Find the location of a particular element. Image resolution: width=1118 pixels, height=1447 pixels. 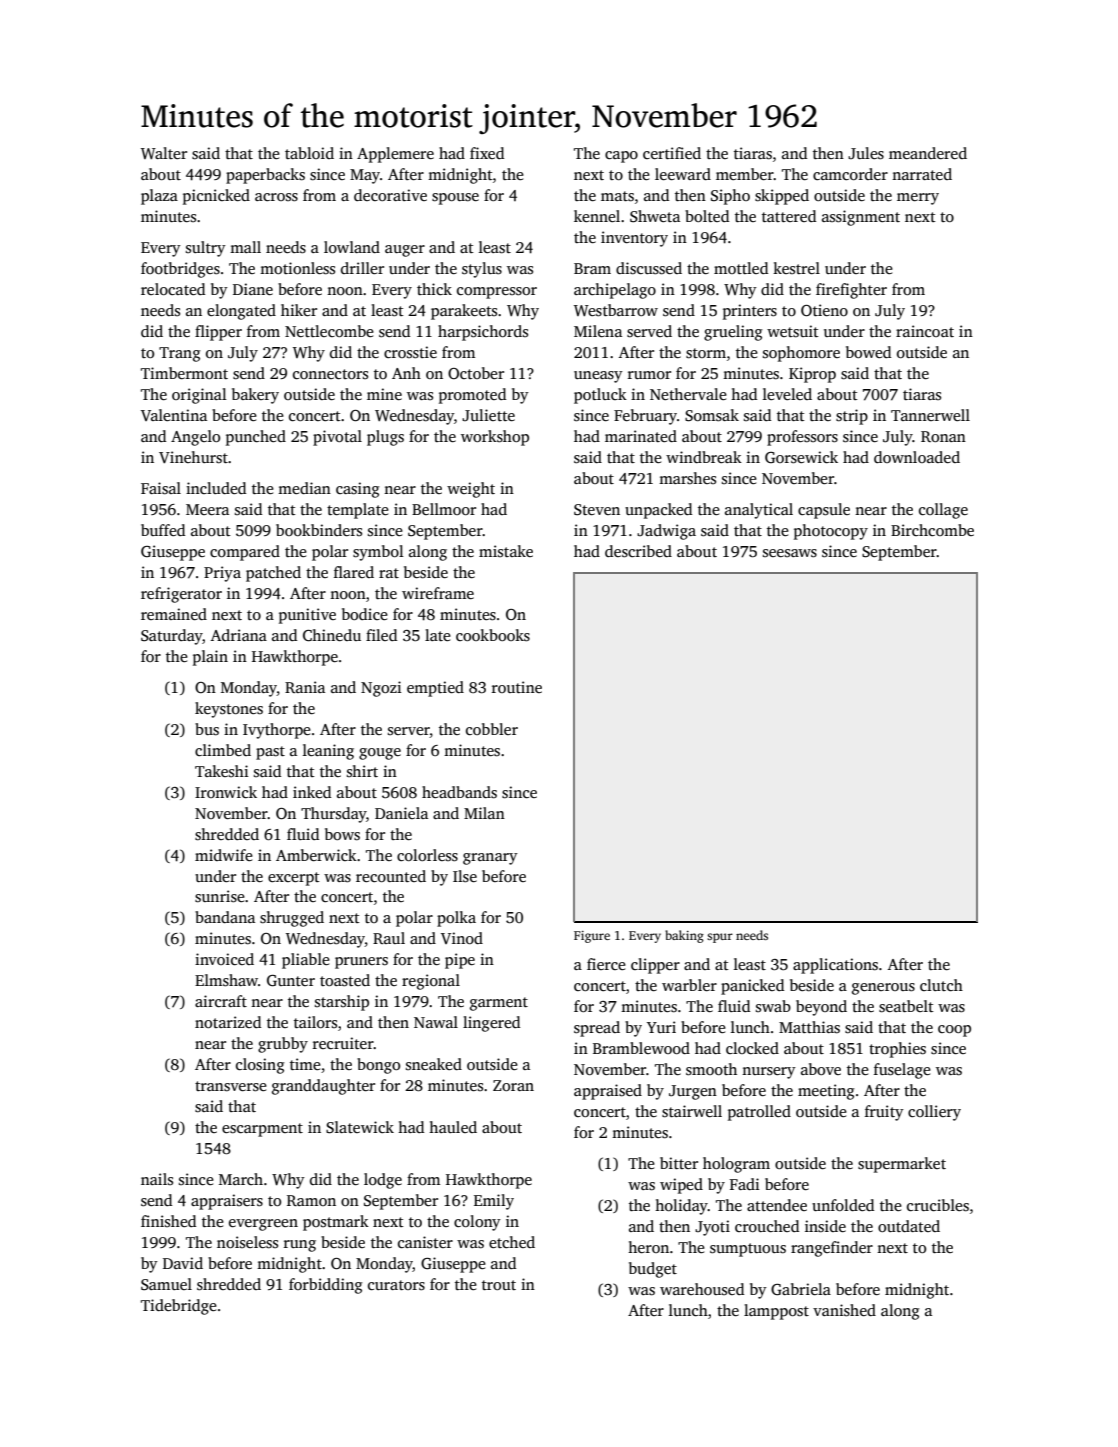

weight is located at coordinates (471, 490).
